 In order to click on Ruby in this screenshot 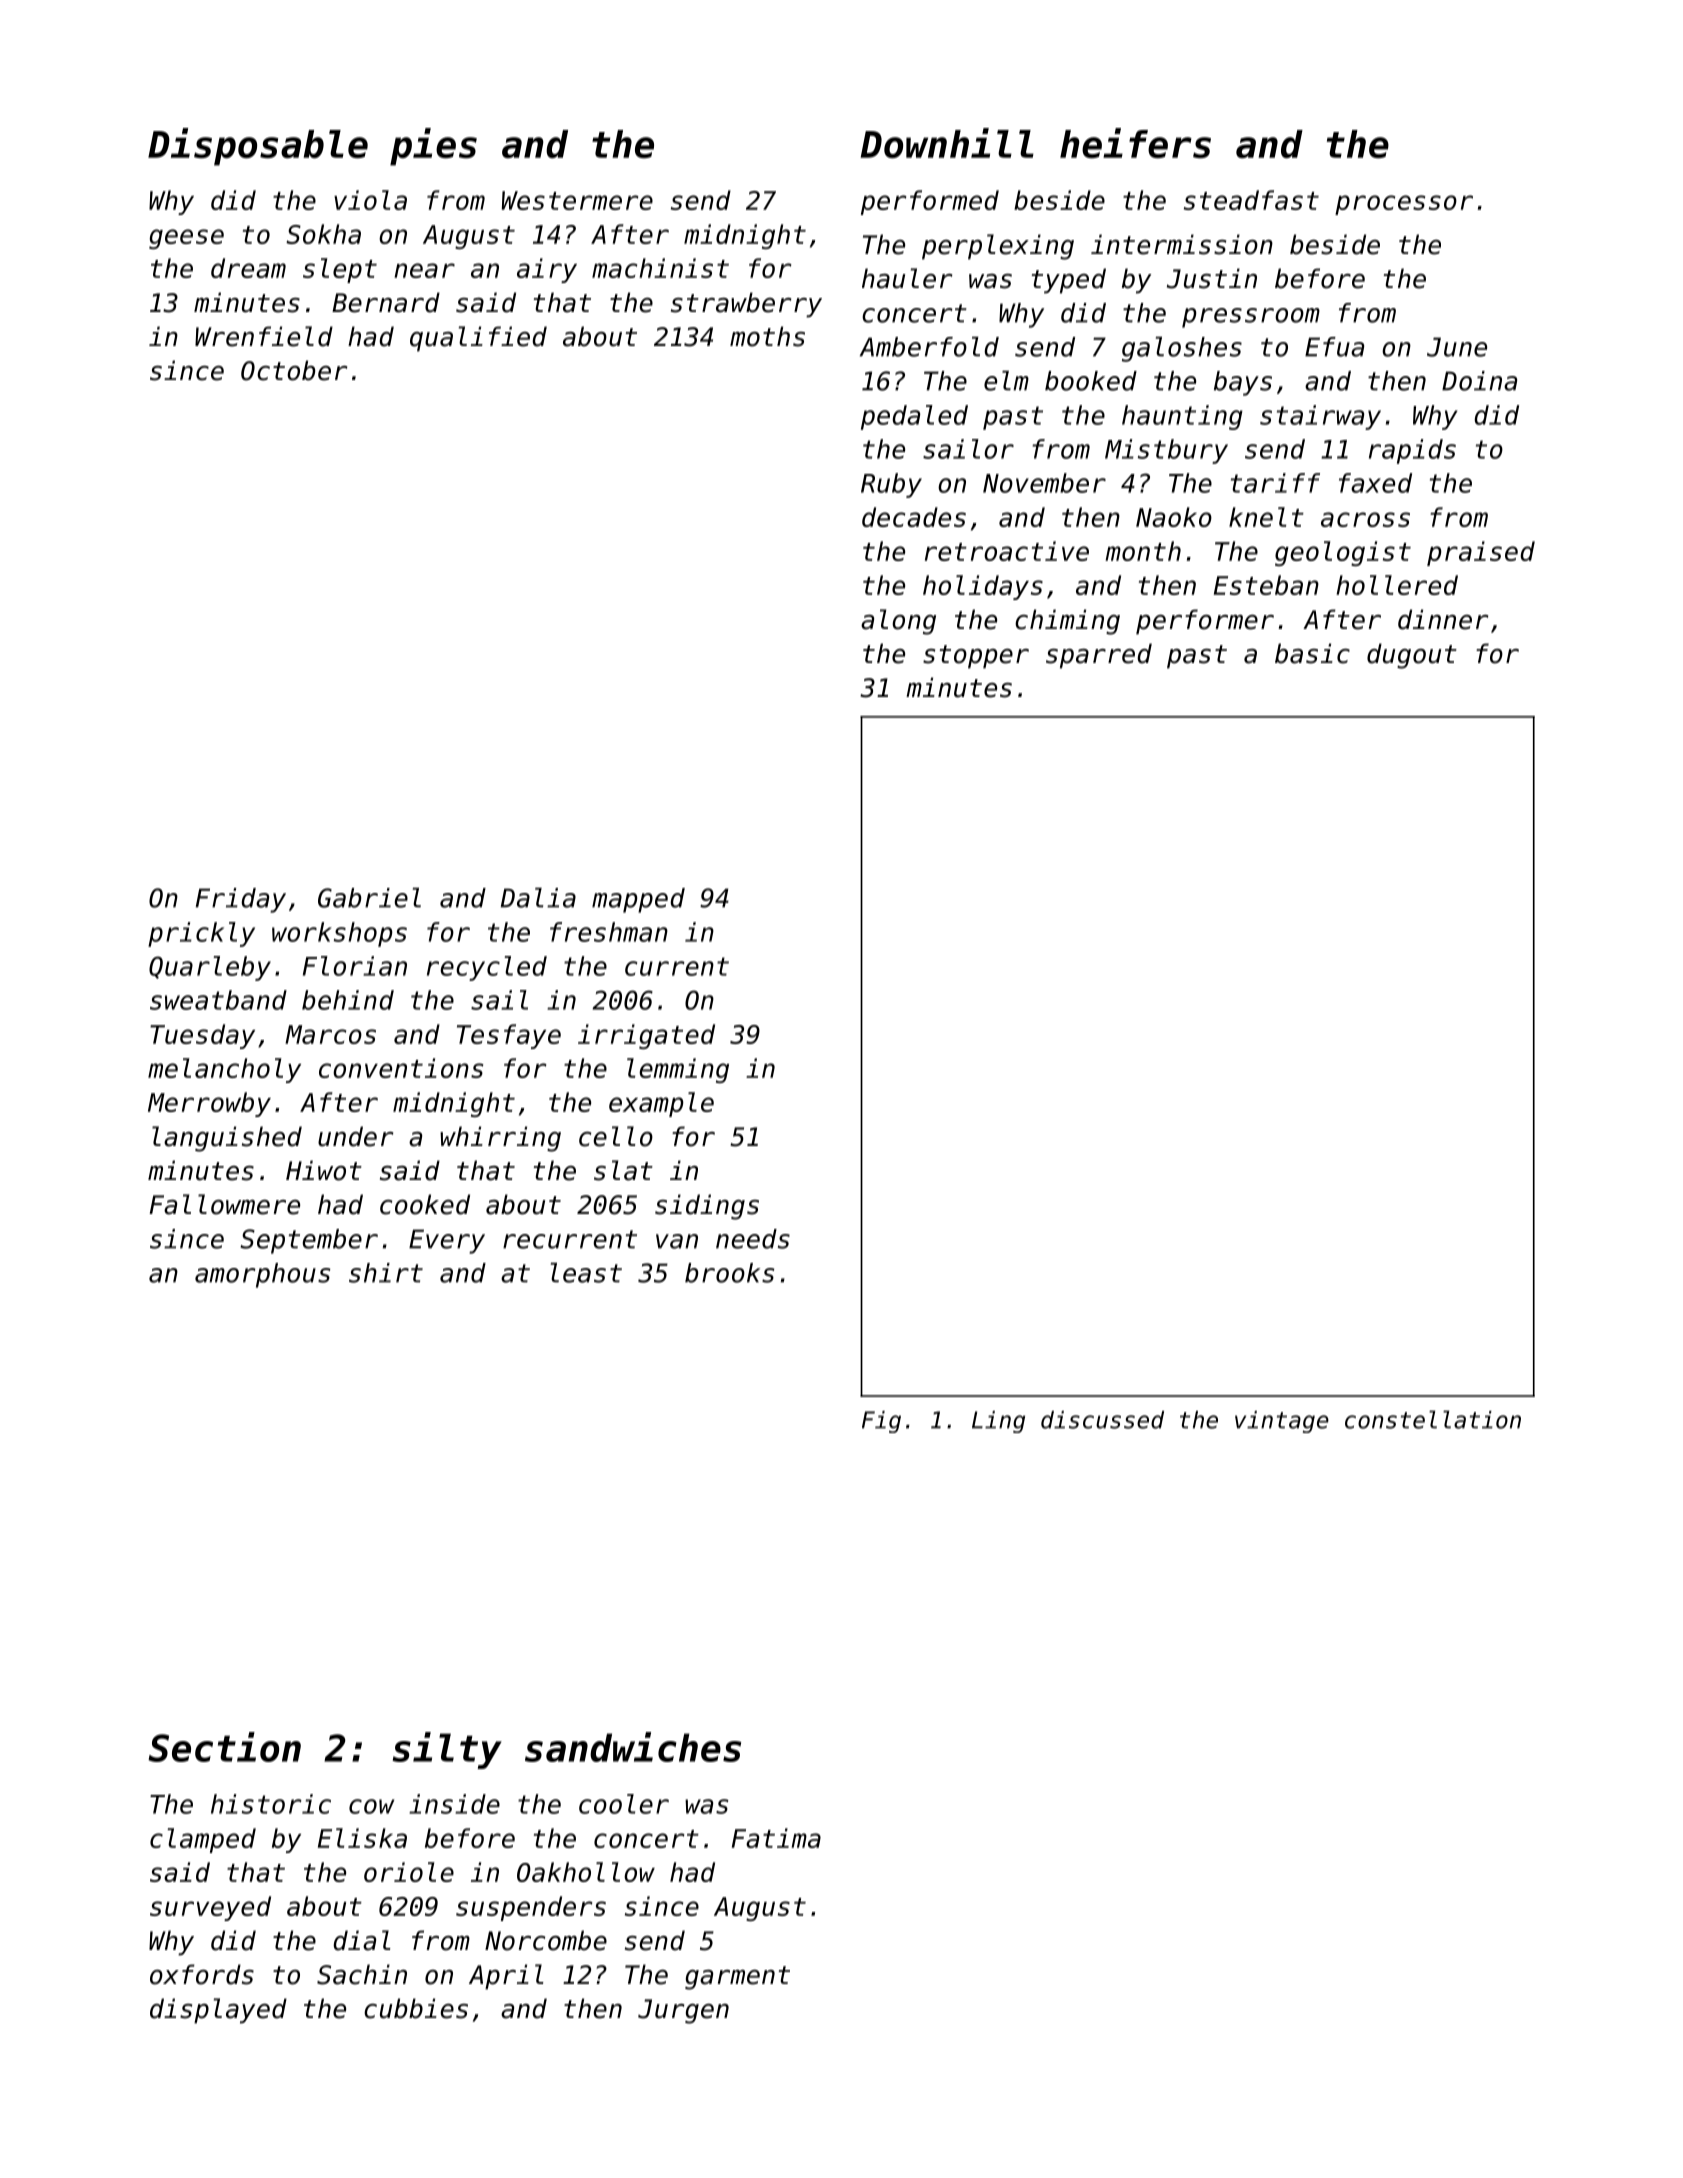, I will do `click(891, 485)`.
